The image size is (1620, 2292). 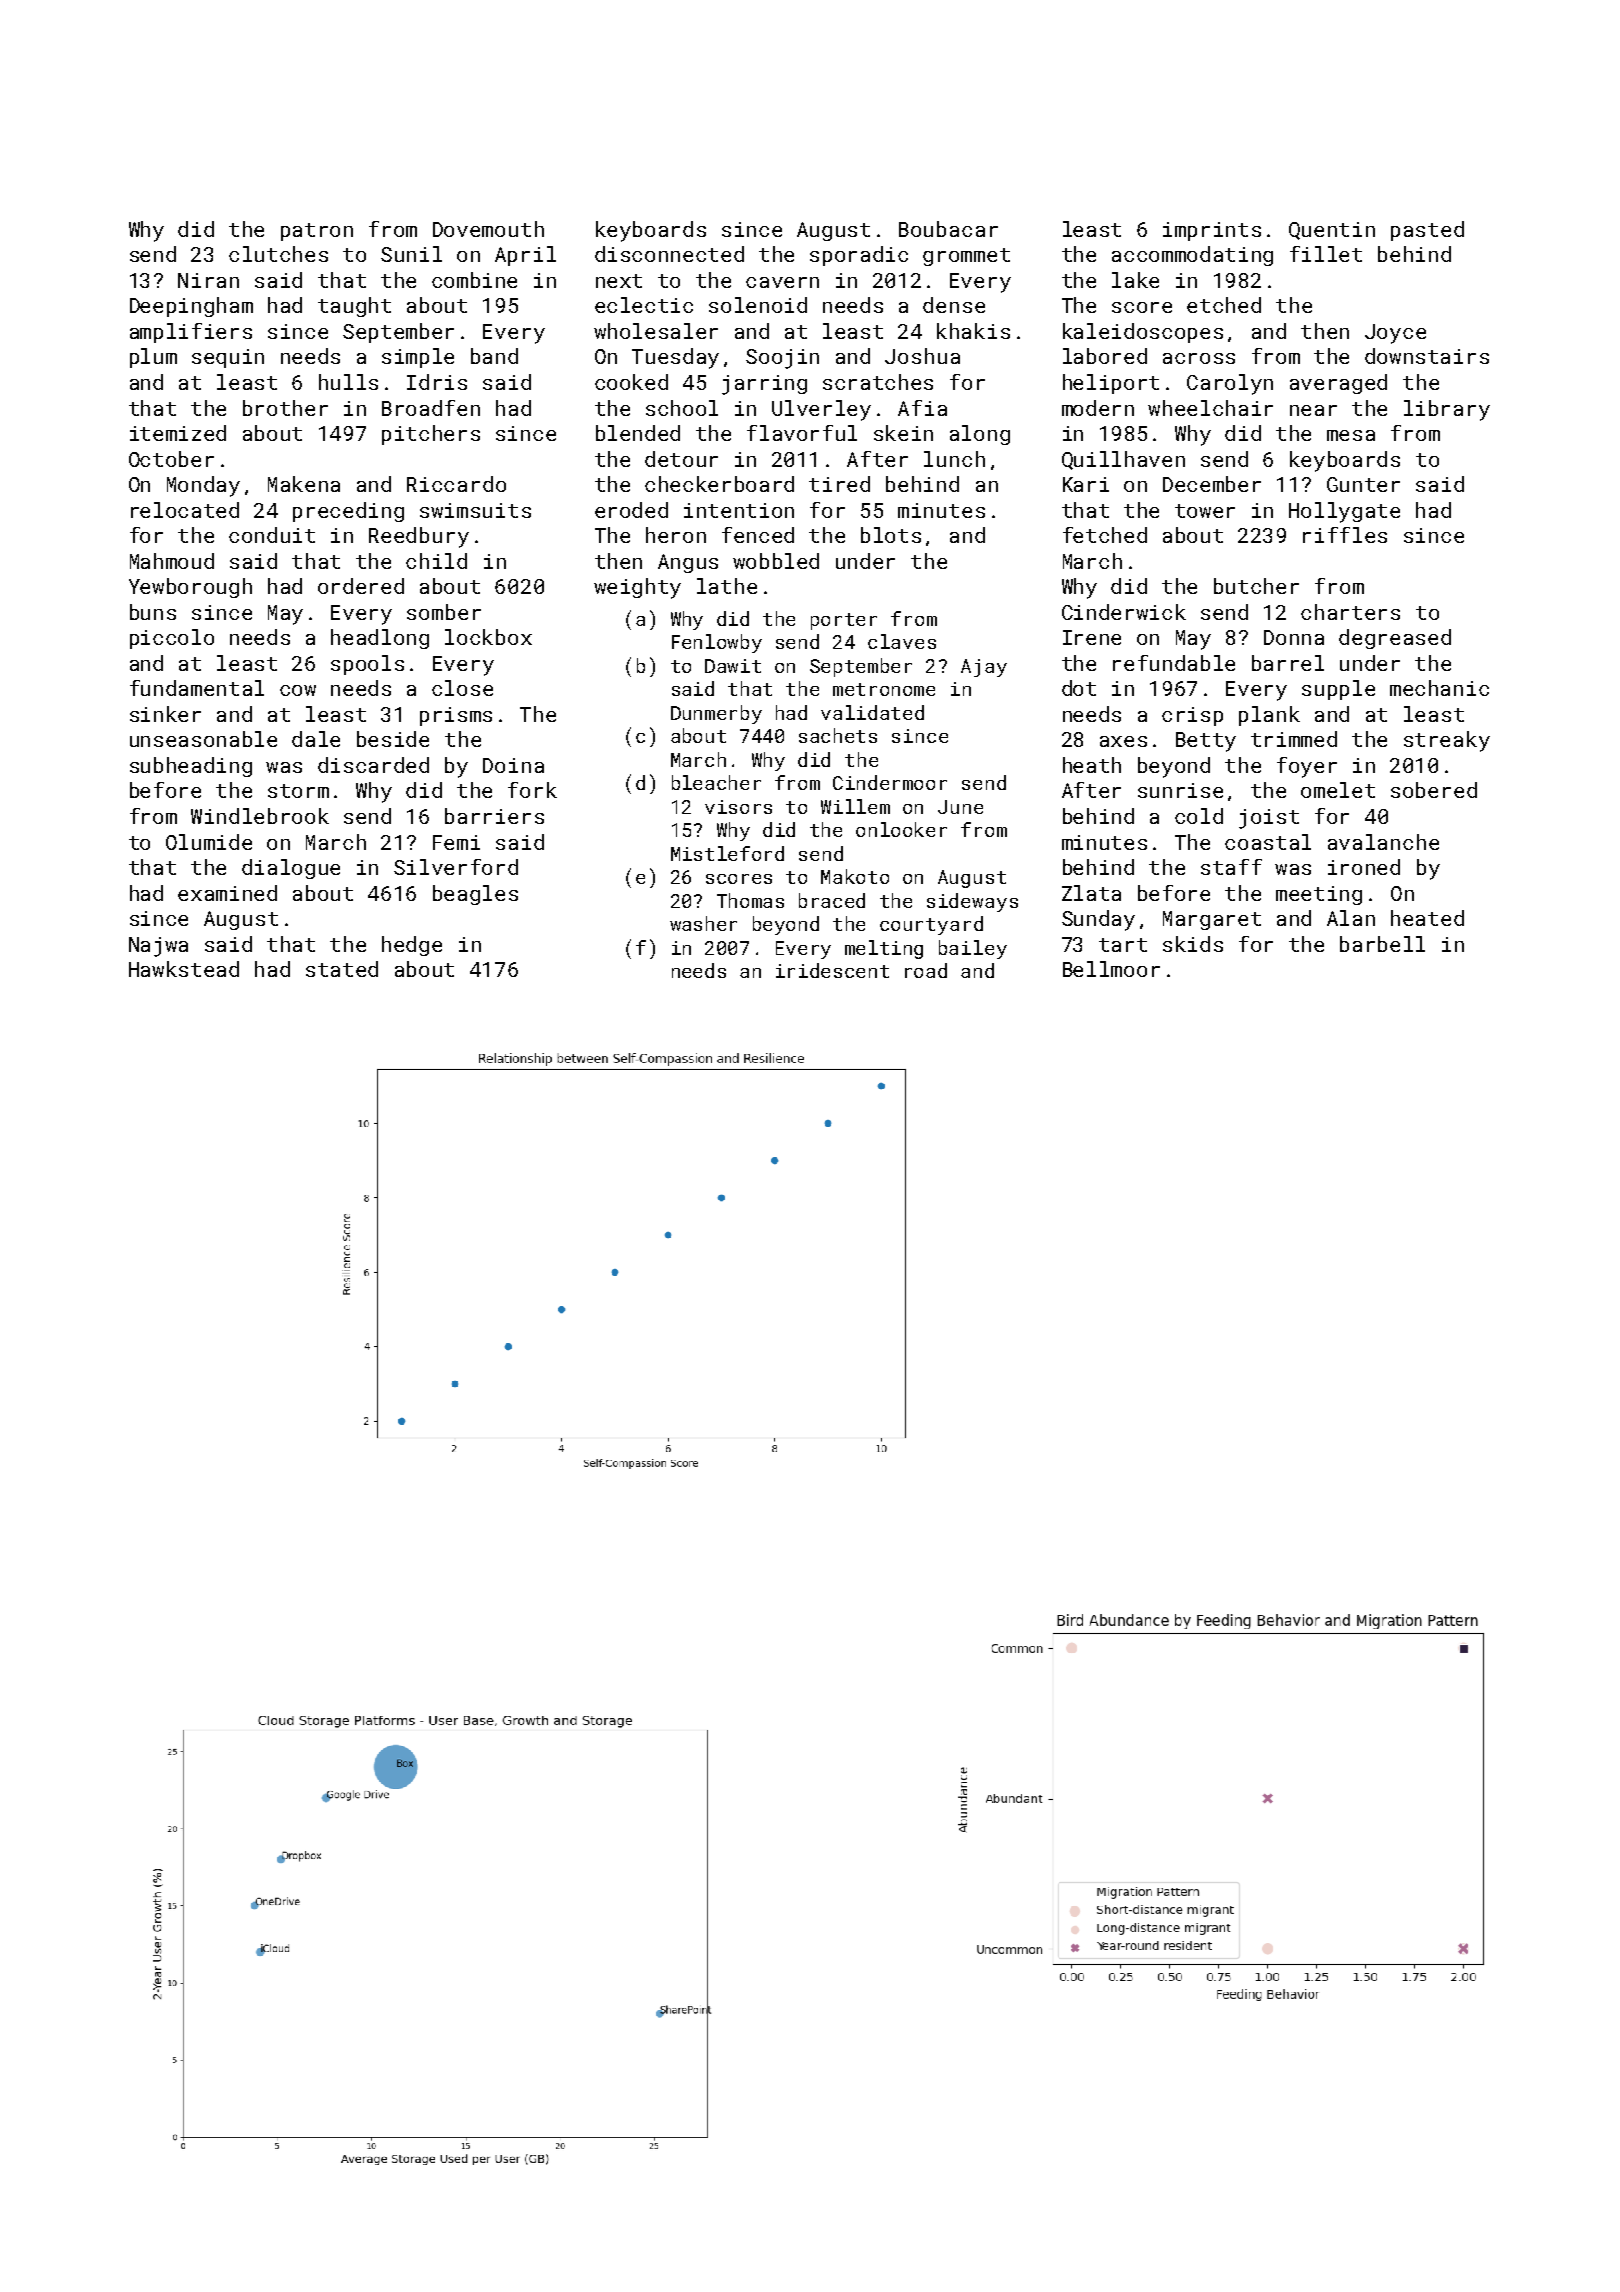 What do you see at coordinates (764, 385) in the image?
I see `jarring` at bounding box center [764, 385].
